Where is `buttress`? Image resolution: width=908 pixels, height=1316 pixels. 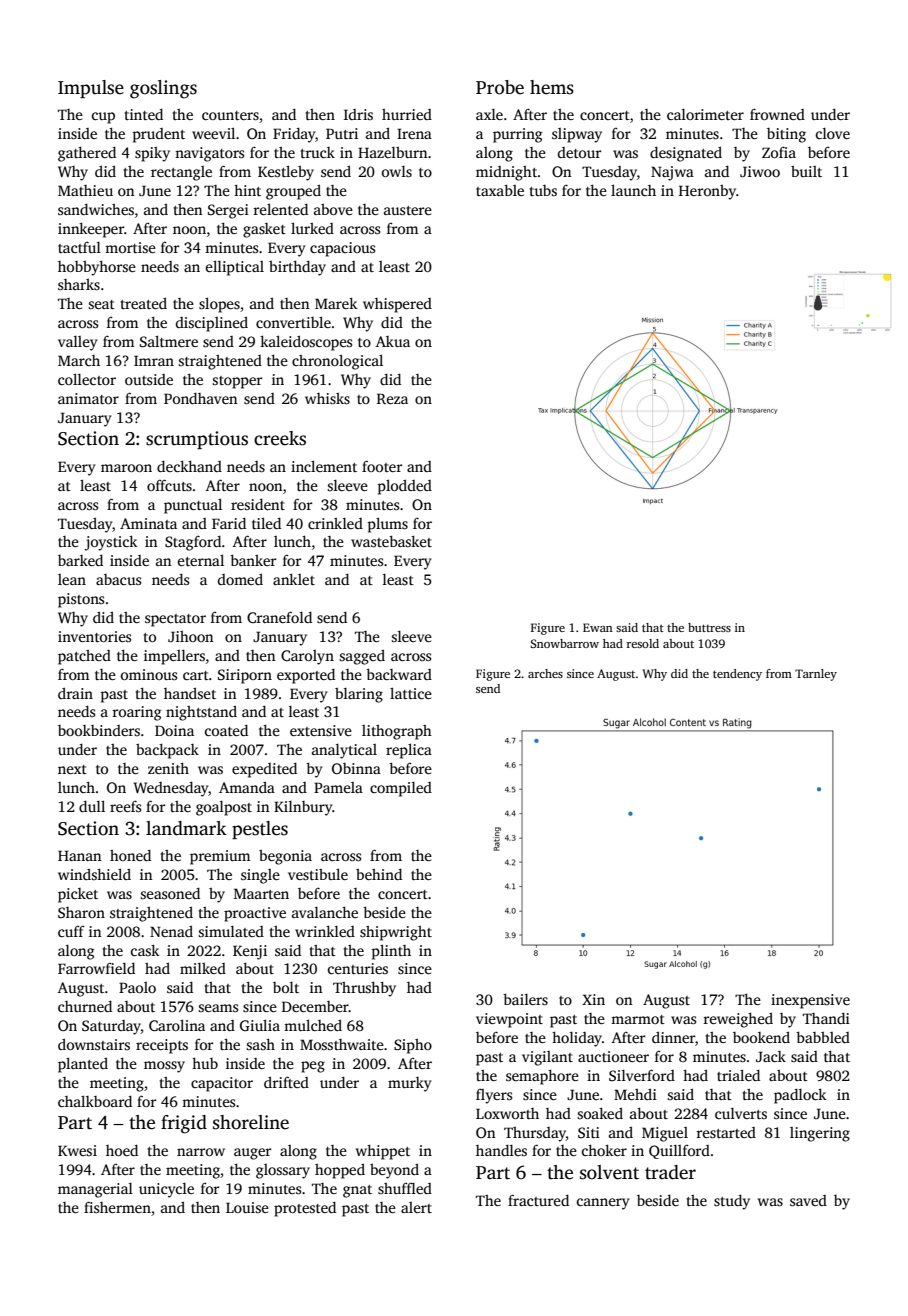 buttress is located at coordinates (709, 627).
